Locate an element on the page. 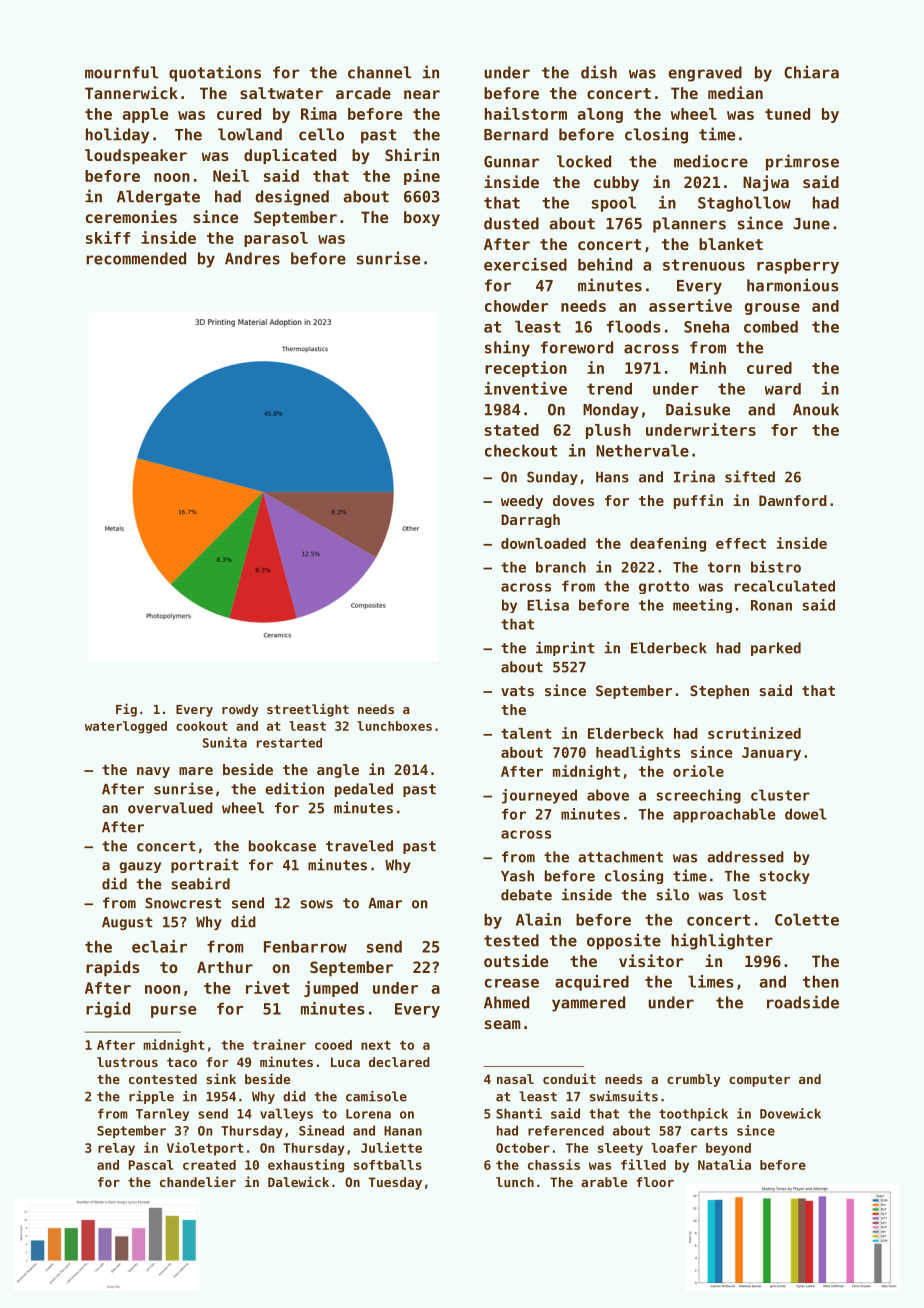 The image size is (924, 1308). seam is located at coordinates (503, 1024).
